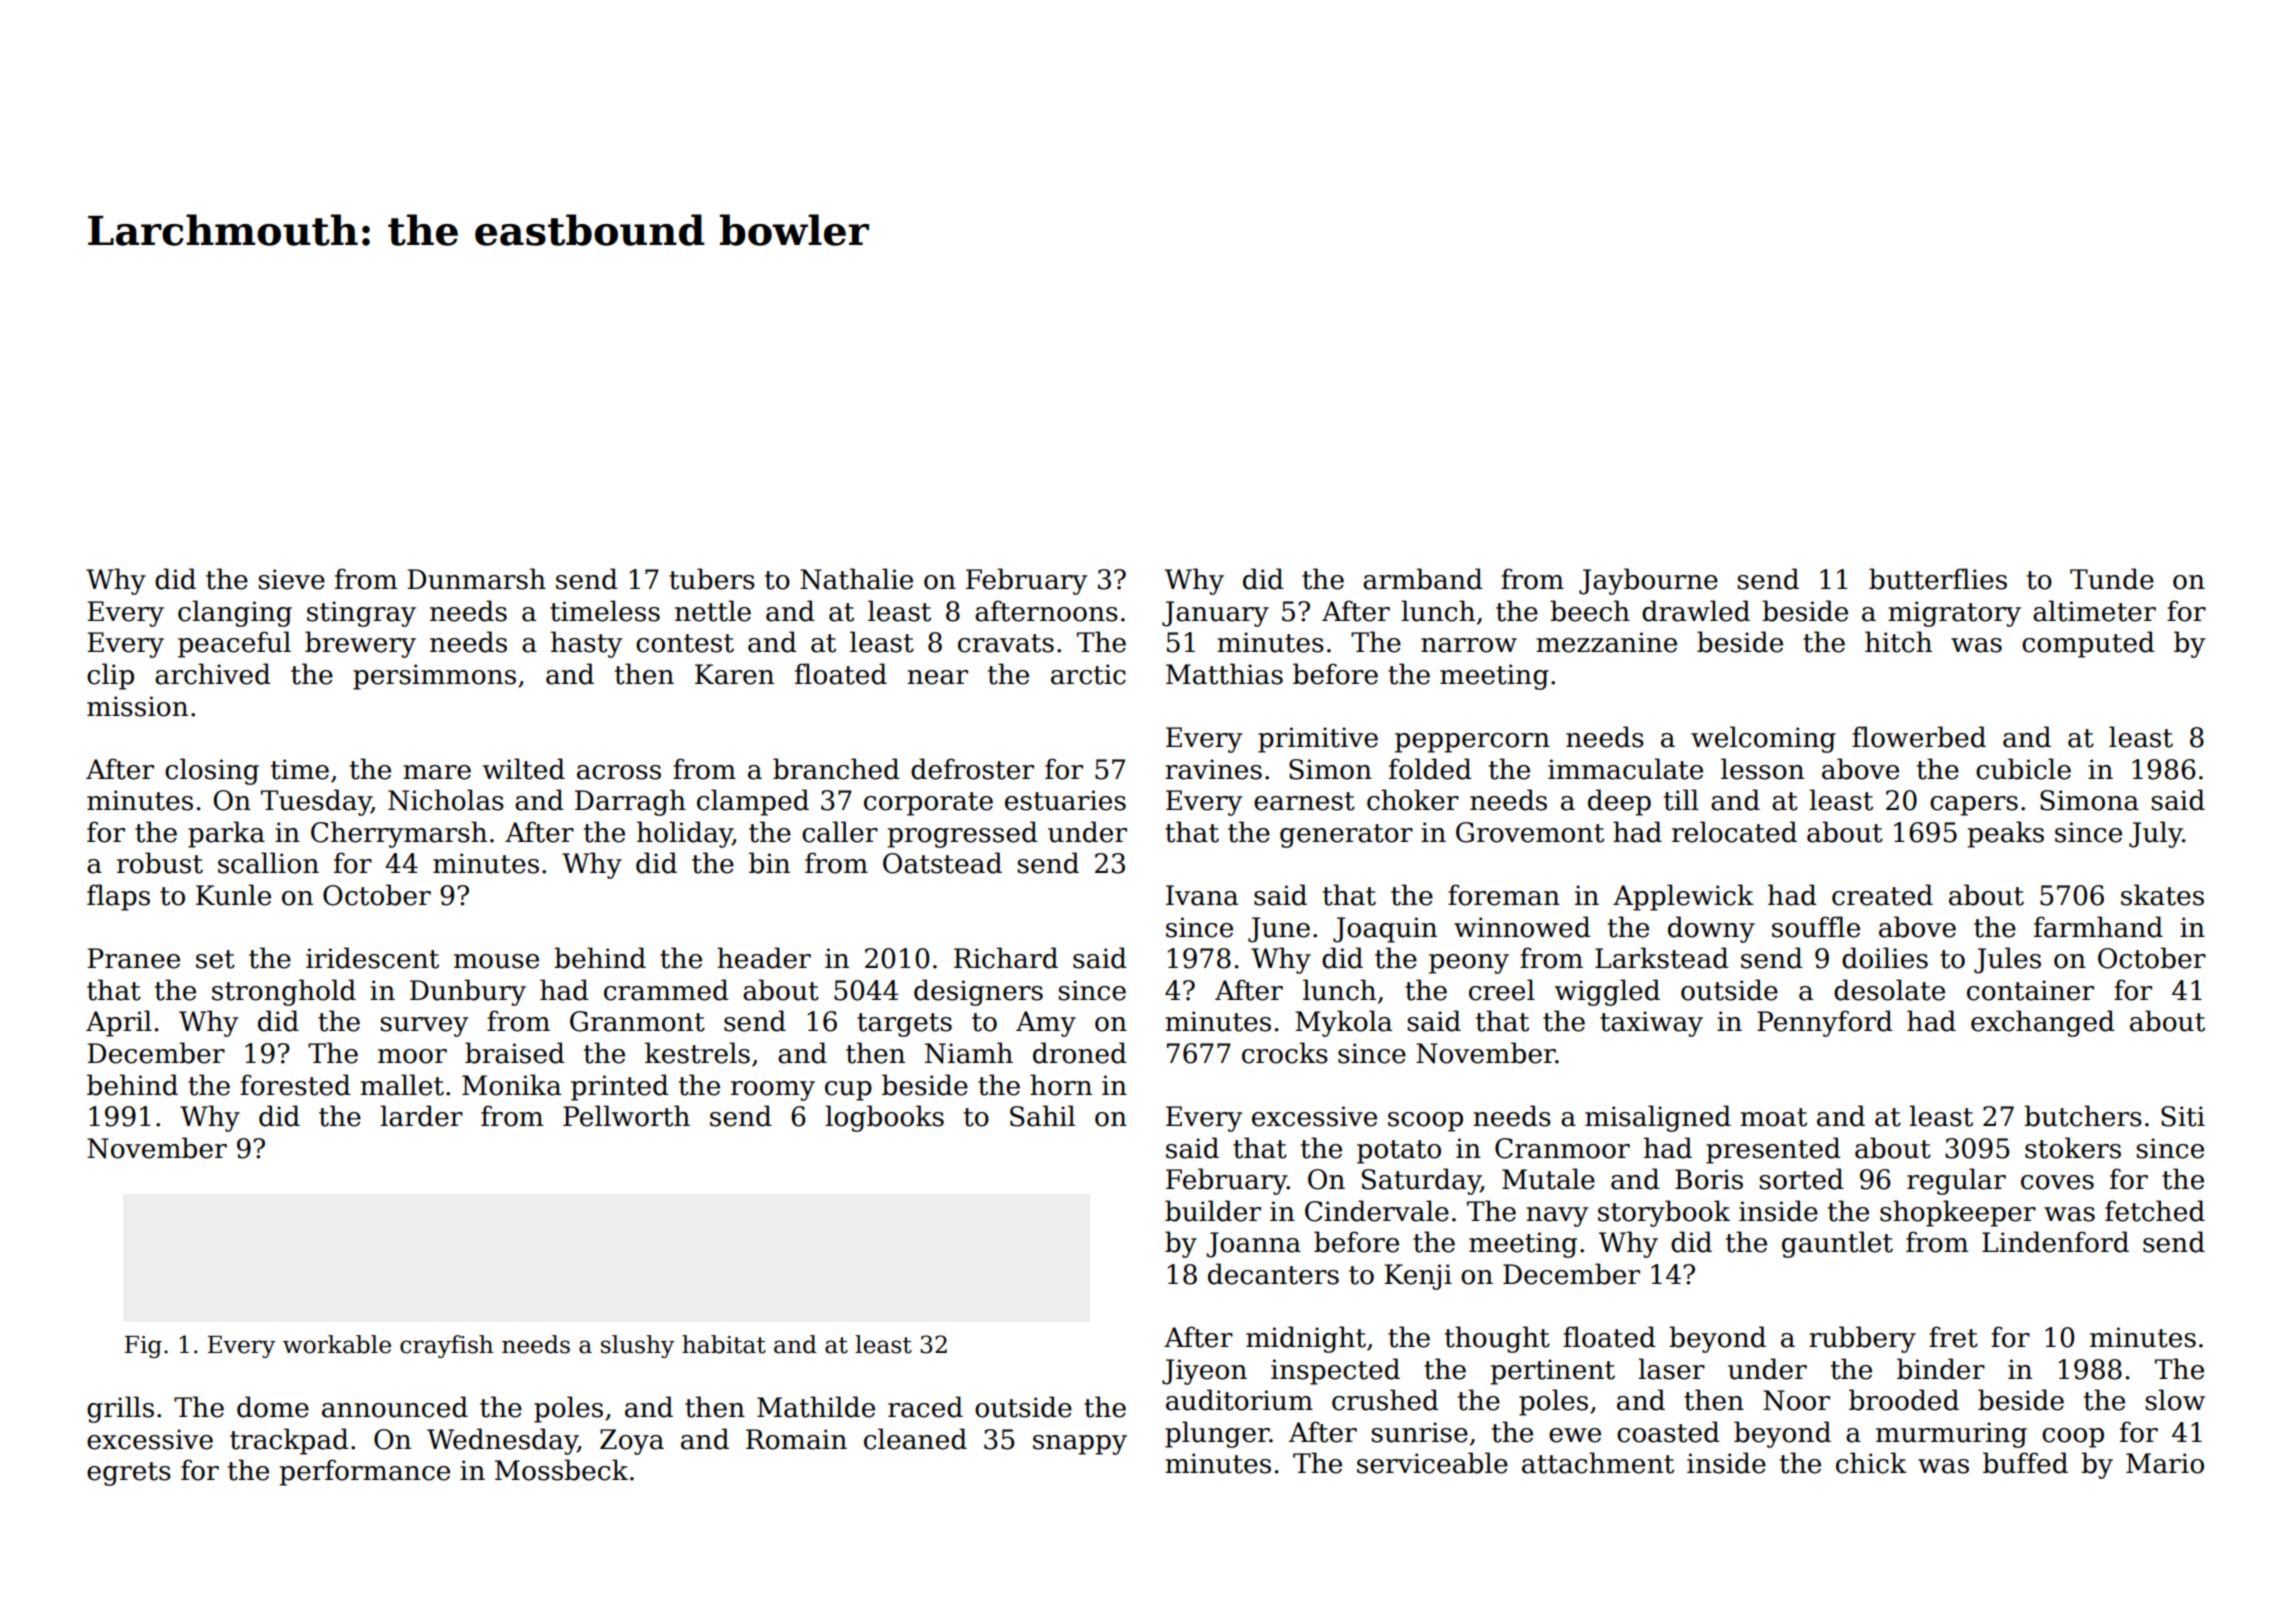  Describe the element at coordinates (1681, 800) in the page. I see `till` at that location.
